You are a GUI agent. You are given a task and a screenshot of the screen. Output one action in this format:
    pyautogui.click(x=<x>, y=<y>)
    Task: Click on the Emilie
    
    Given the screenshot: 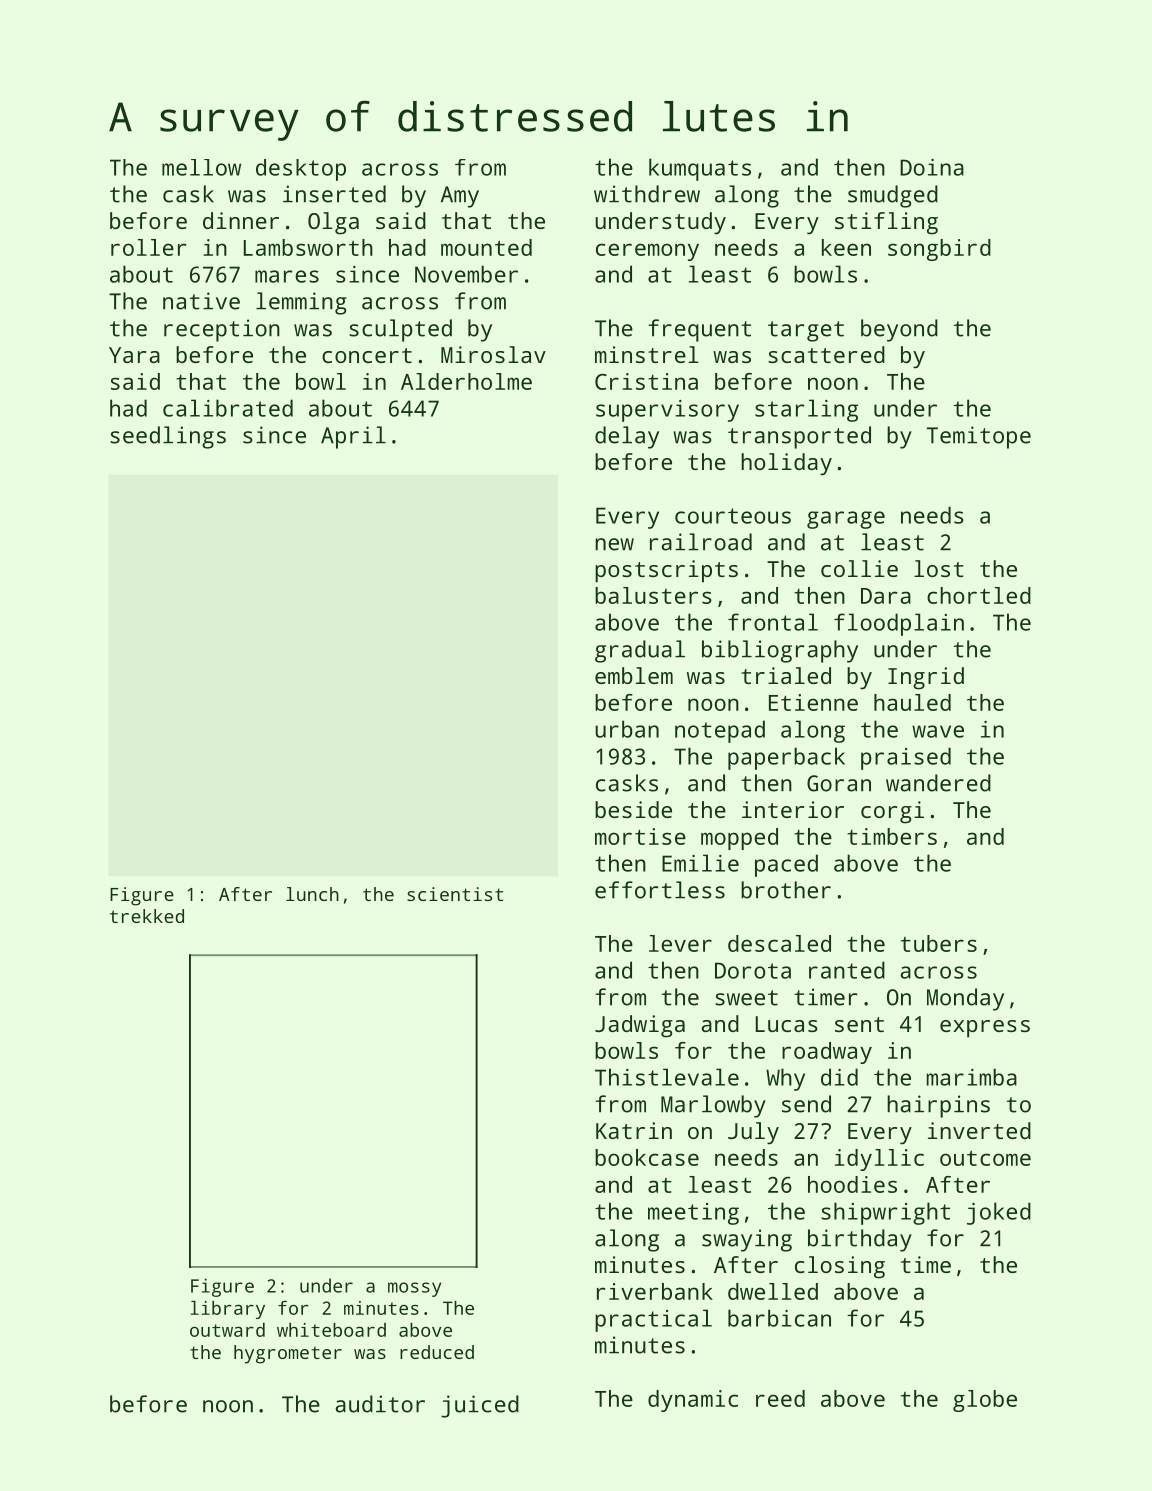 What is the action you would take?
    pyautogui.click(x=700, y=863)
